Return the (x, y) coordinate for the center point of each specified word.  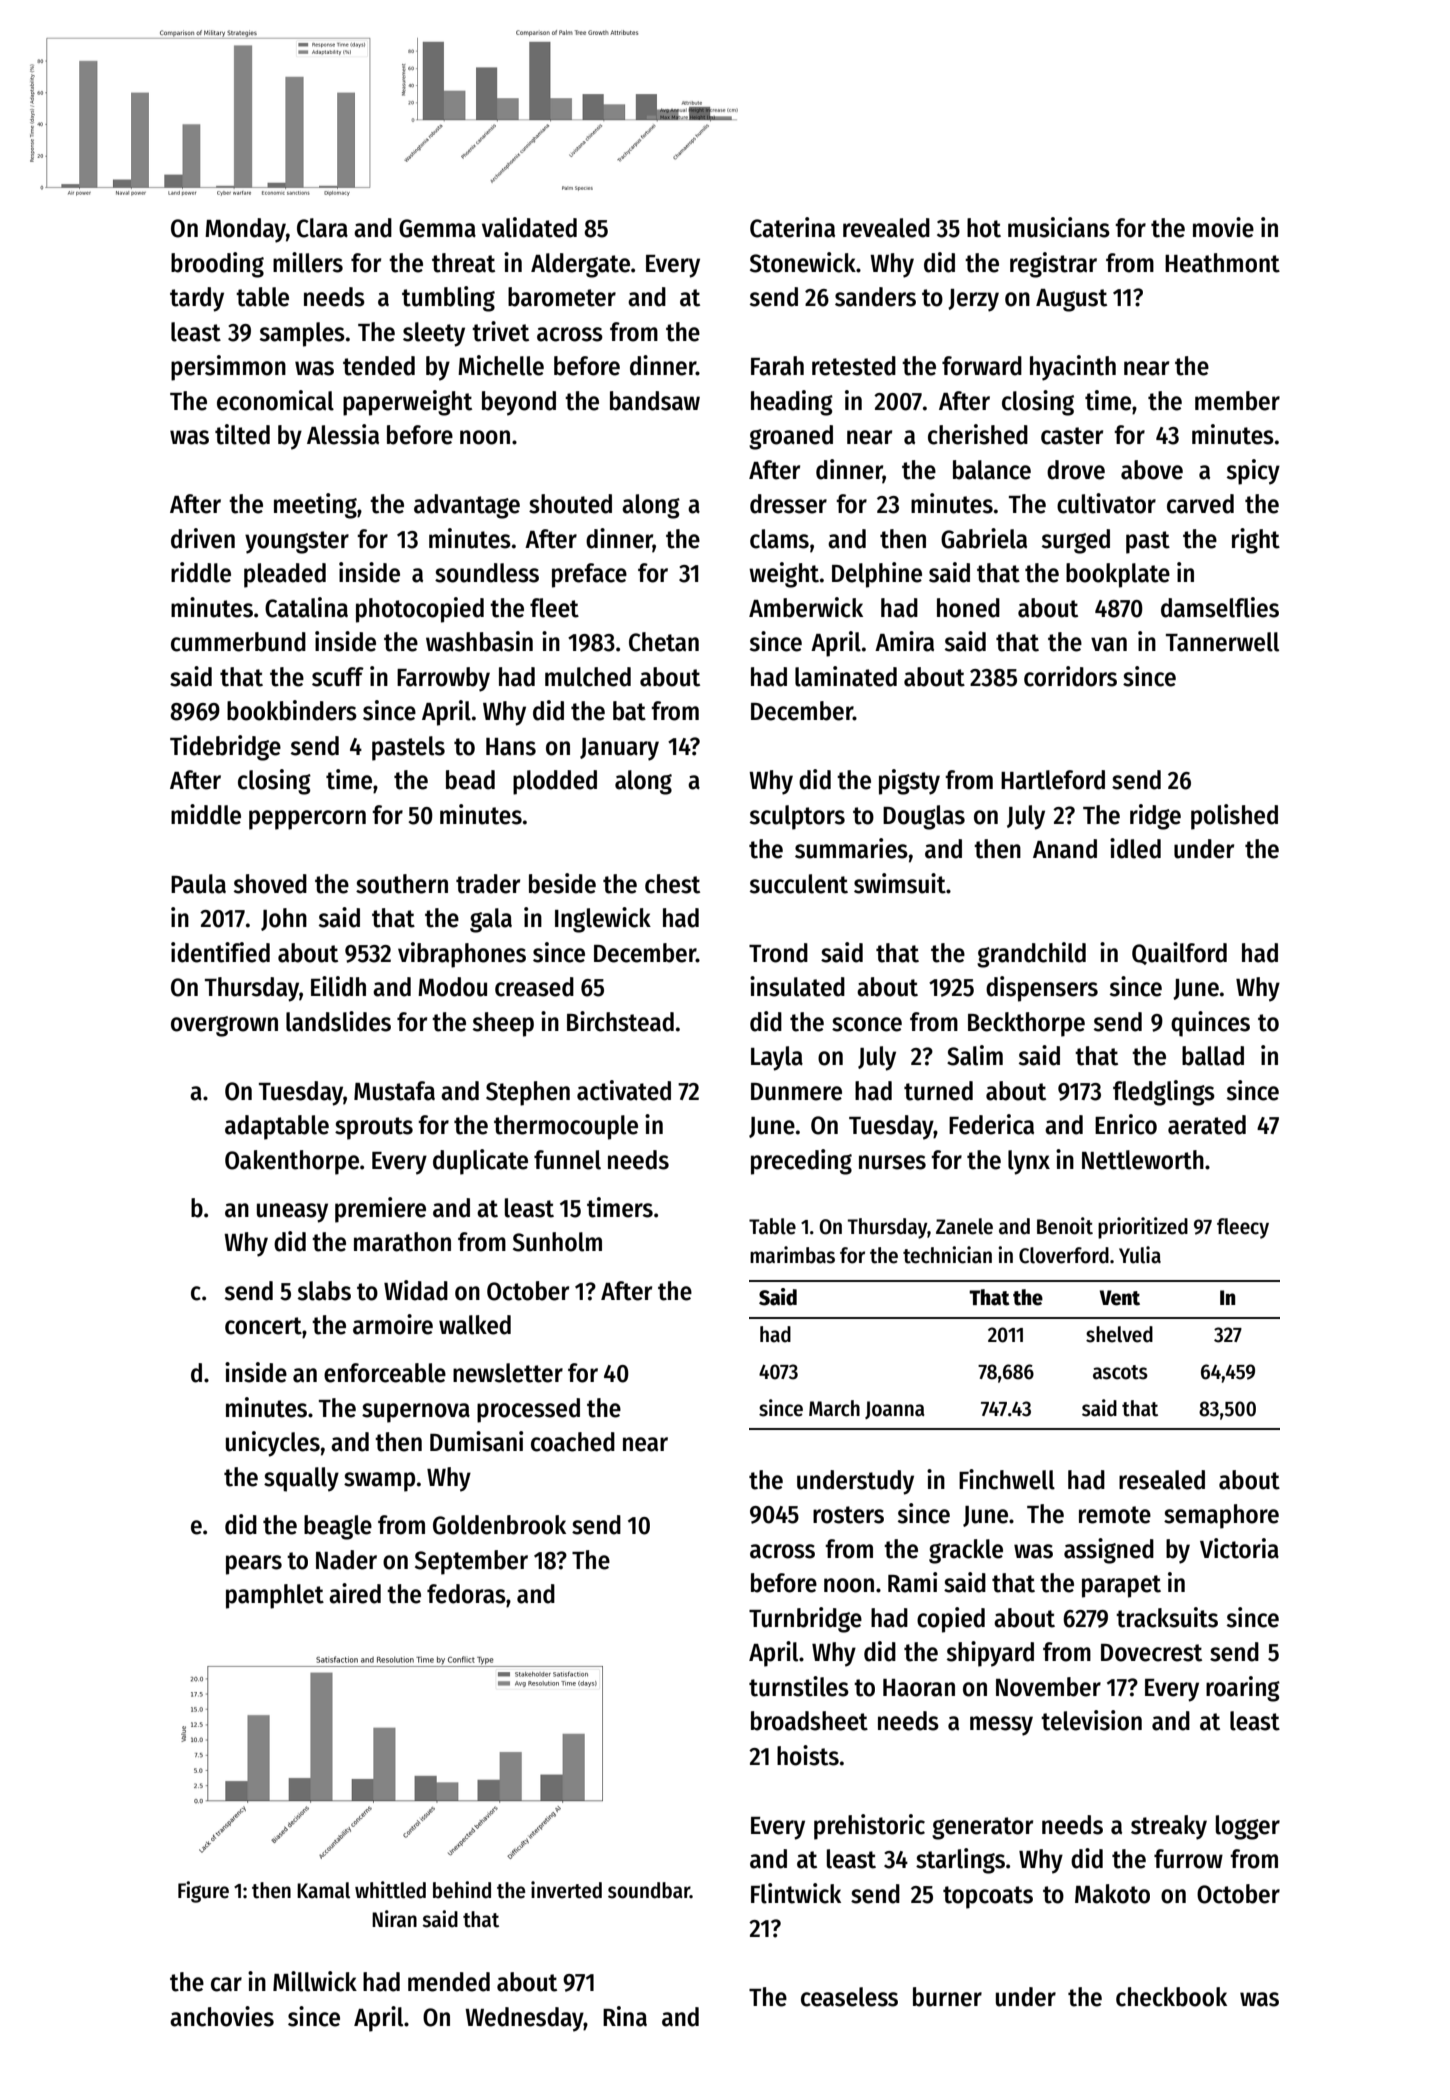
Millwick (315, 1981)
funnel (567, 1160)
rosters (848, 1515)
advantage (467, 506)
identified (220, 952)
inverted (566, 1890)
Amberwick (806, 607)
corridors (1070, 676)
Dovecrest (1151, 1653)
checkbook (1171, 1997)
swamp (379, 1482)
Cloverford (1064, 1255)
